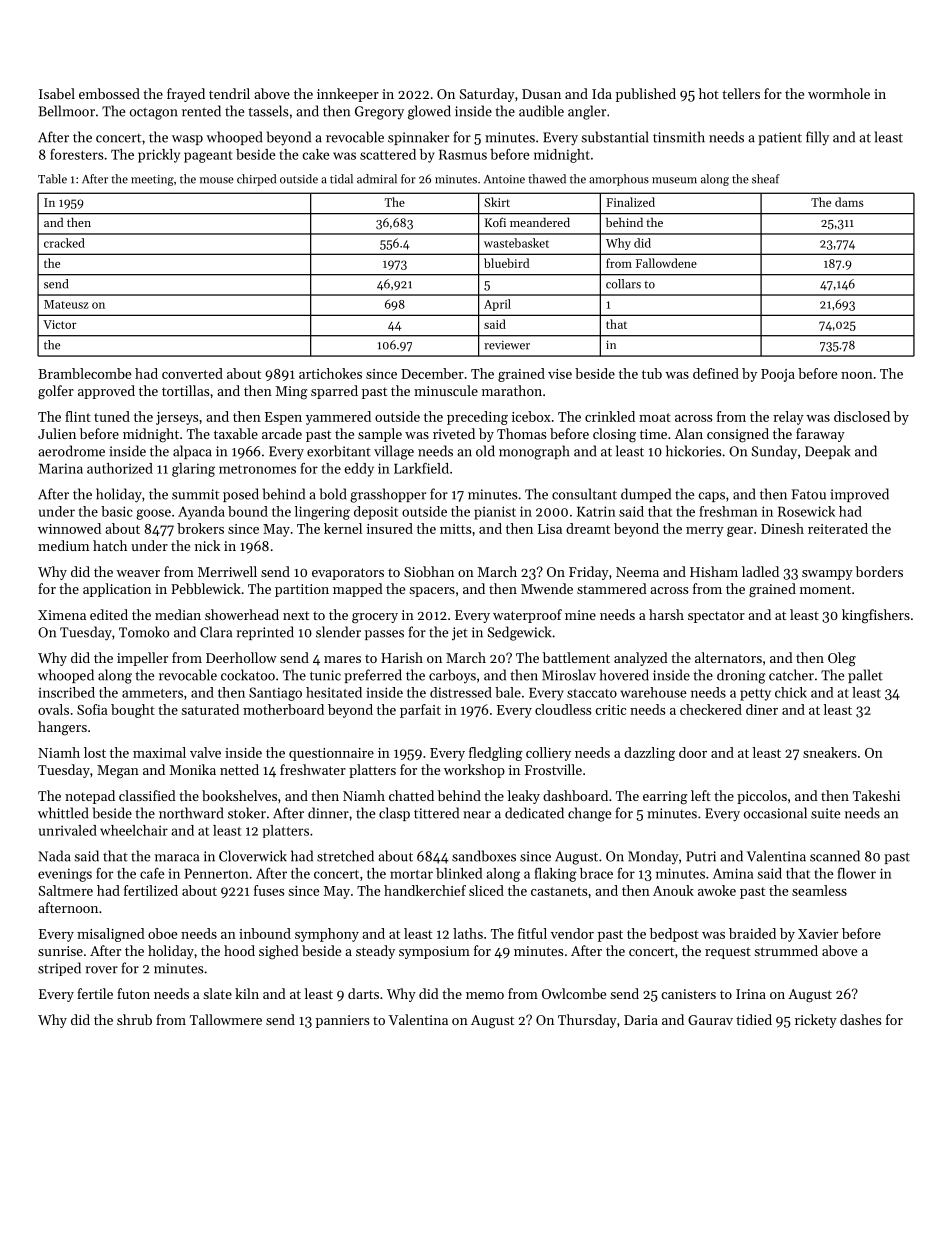 This image has height=1233, width=952. What do you see at coordinates (589, 573) in the image?
I see `Friday` at bounding box center [589, 573].
